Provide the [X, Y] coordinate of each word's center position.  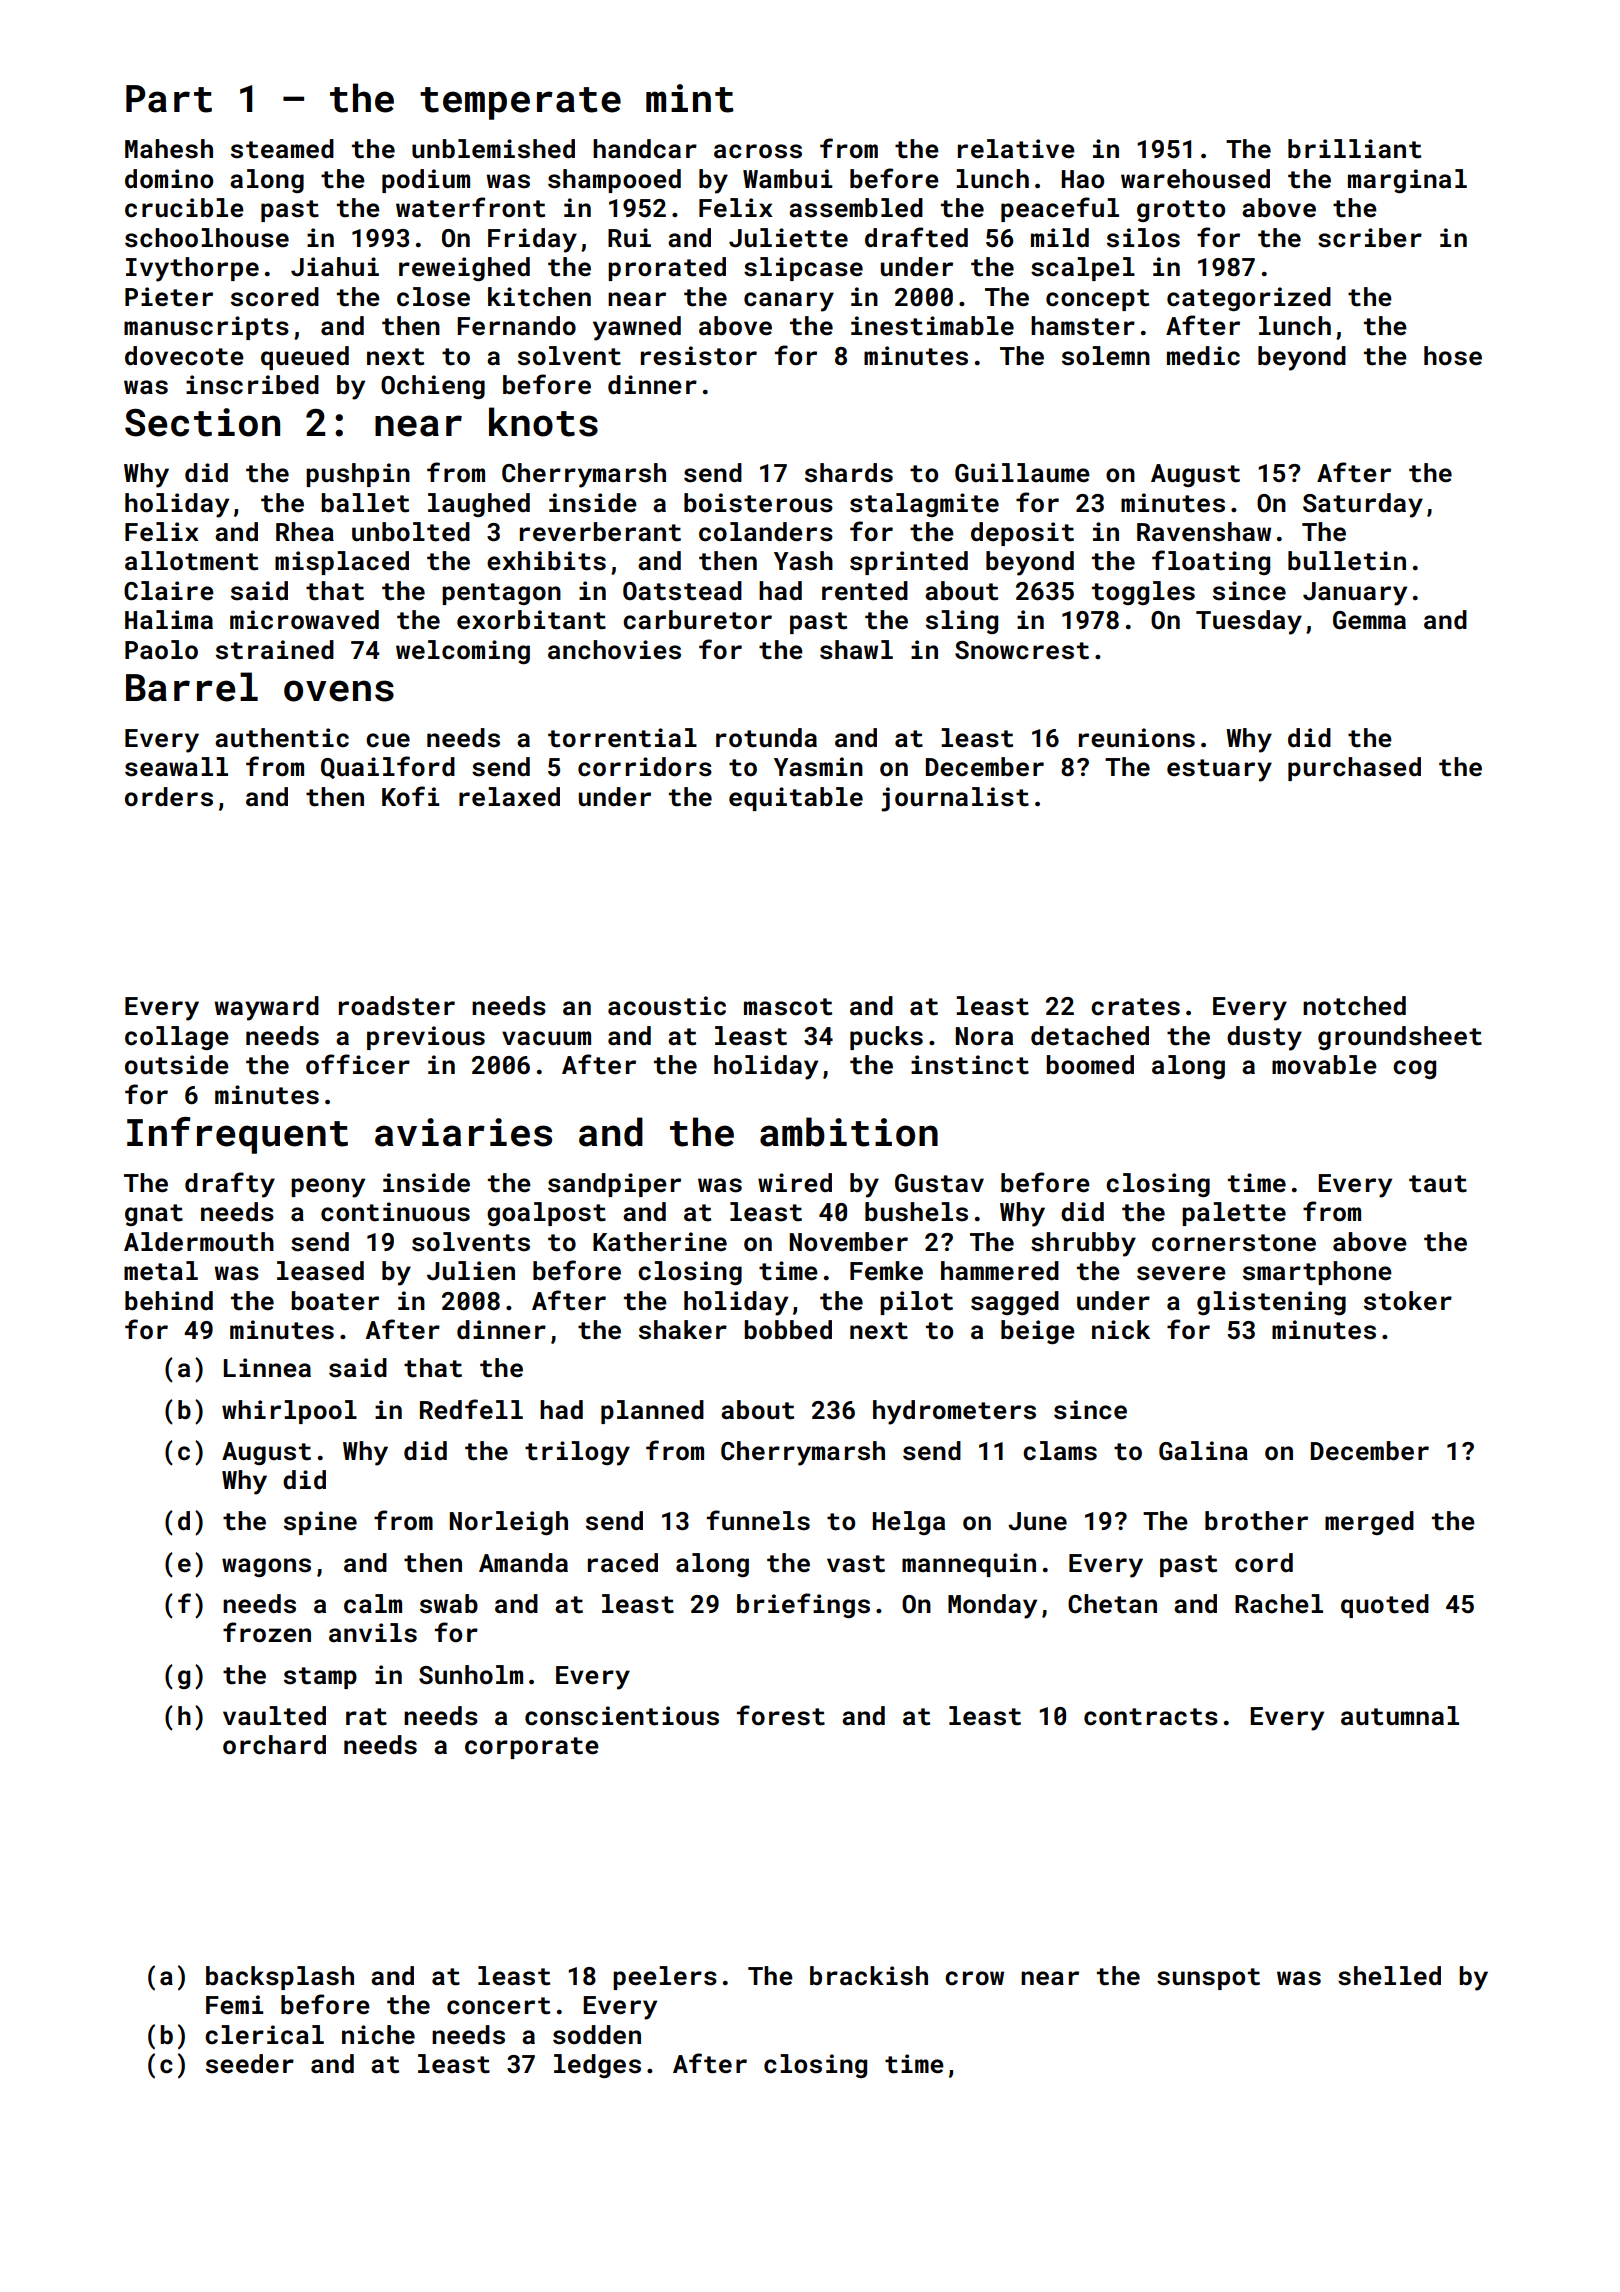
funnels [758, 1520]
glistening [1271, 1303]
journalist [955, 799]
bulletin [1347, 561]
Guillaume [1022, 473]
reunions [1137, 738]
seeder [250, 2064]
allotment [191, 561]
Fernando [516, 326]
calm [373, 1604]
